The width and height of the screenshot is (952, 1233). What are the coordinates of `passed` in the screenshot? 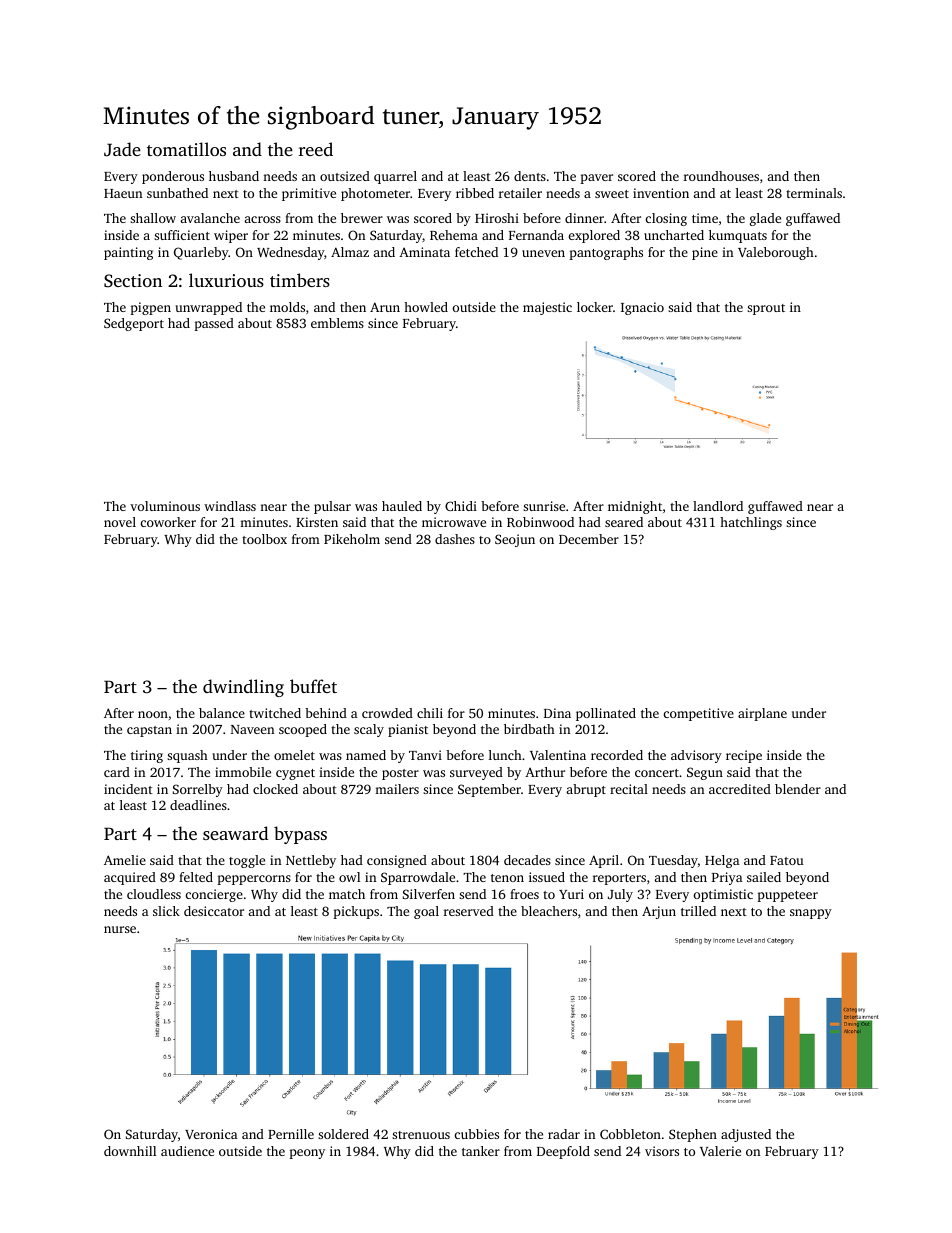 It's located at (214, 324).
